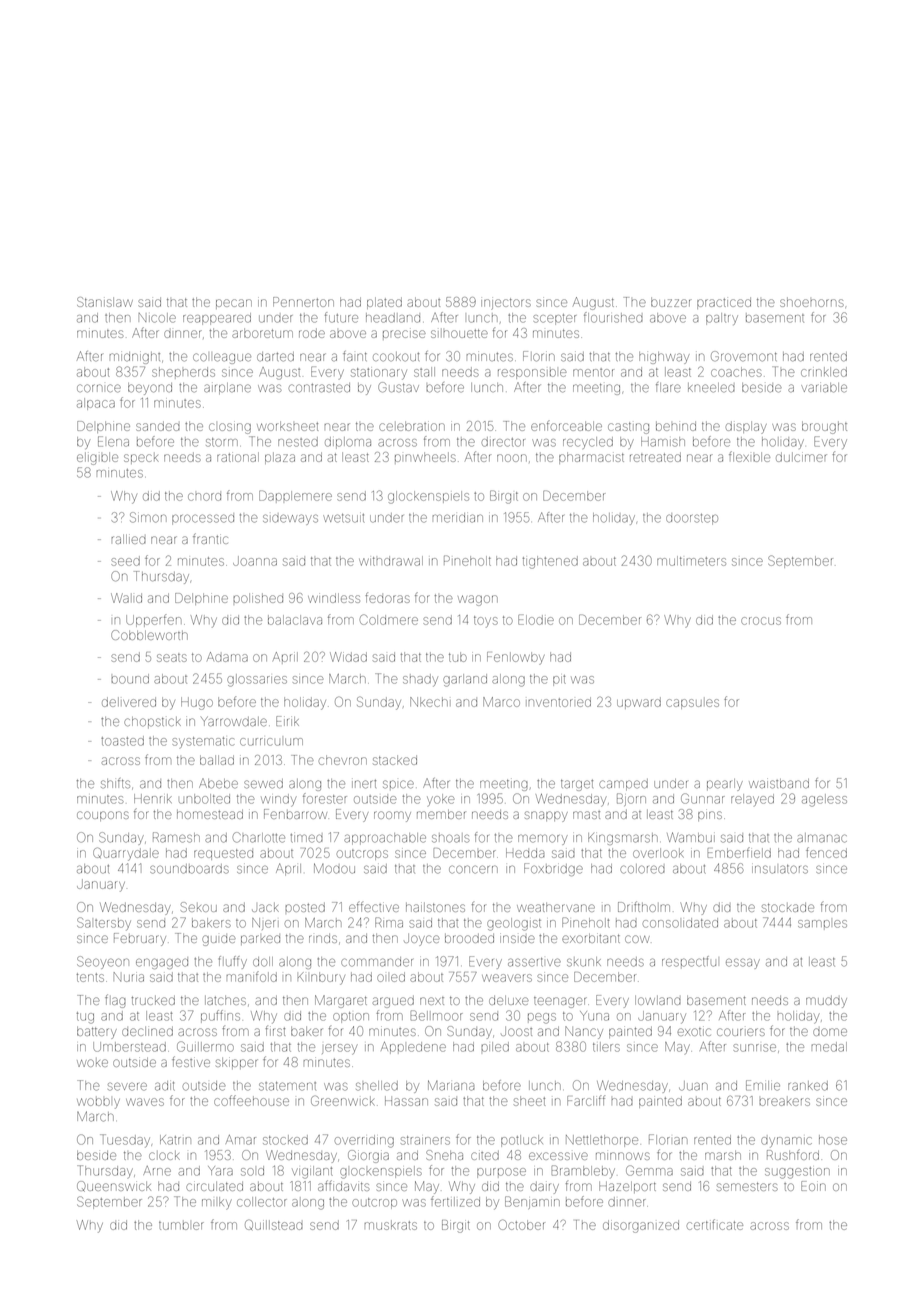  What do you see at coordinates (391, 1225) in the page?
I see `muskrats` at bounding box center [391, 1225].
